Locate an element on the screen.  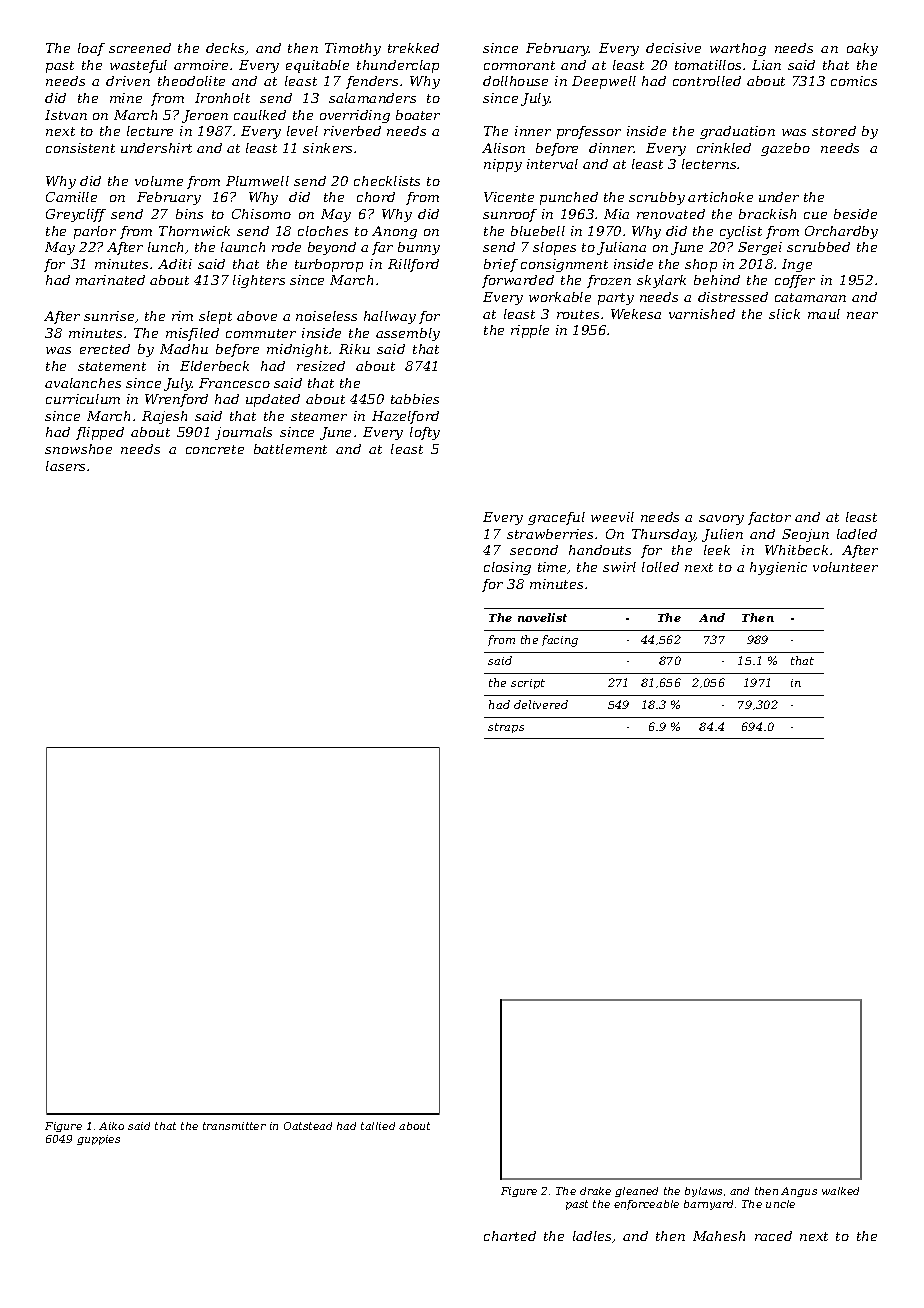
decisive is located at coordinates (673, 48).
